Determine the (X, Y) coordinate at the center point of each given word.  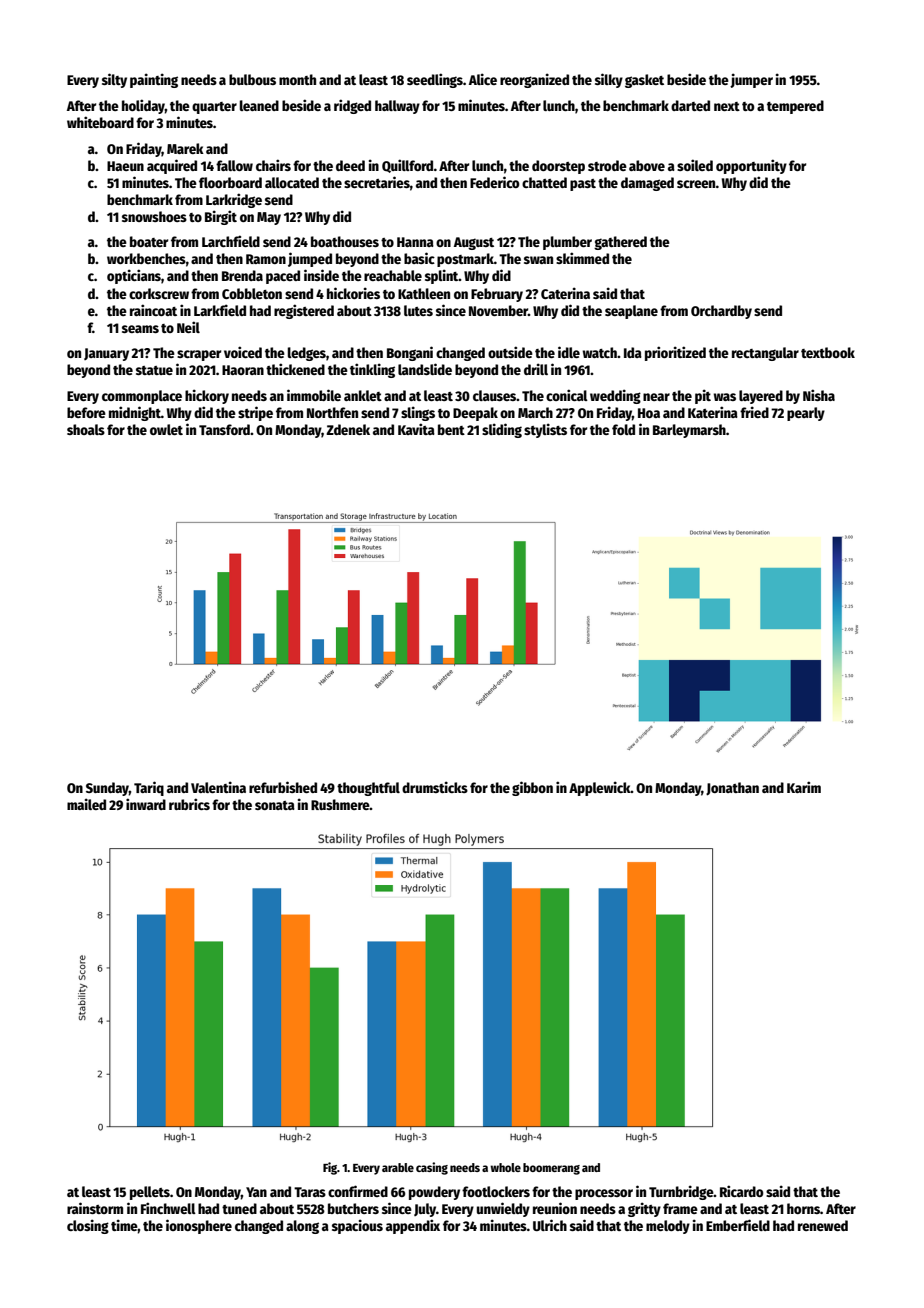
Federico (495, 182)
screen (696, 184)
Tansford (224, 429)
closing (88, 1226)
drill (536, 369)
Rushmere (340, 804)
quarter (214, 108)
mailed (86, 804)
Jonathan (732, 789)
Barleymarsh (689, 431)
